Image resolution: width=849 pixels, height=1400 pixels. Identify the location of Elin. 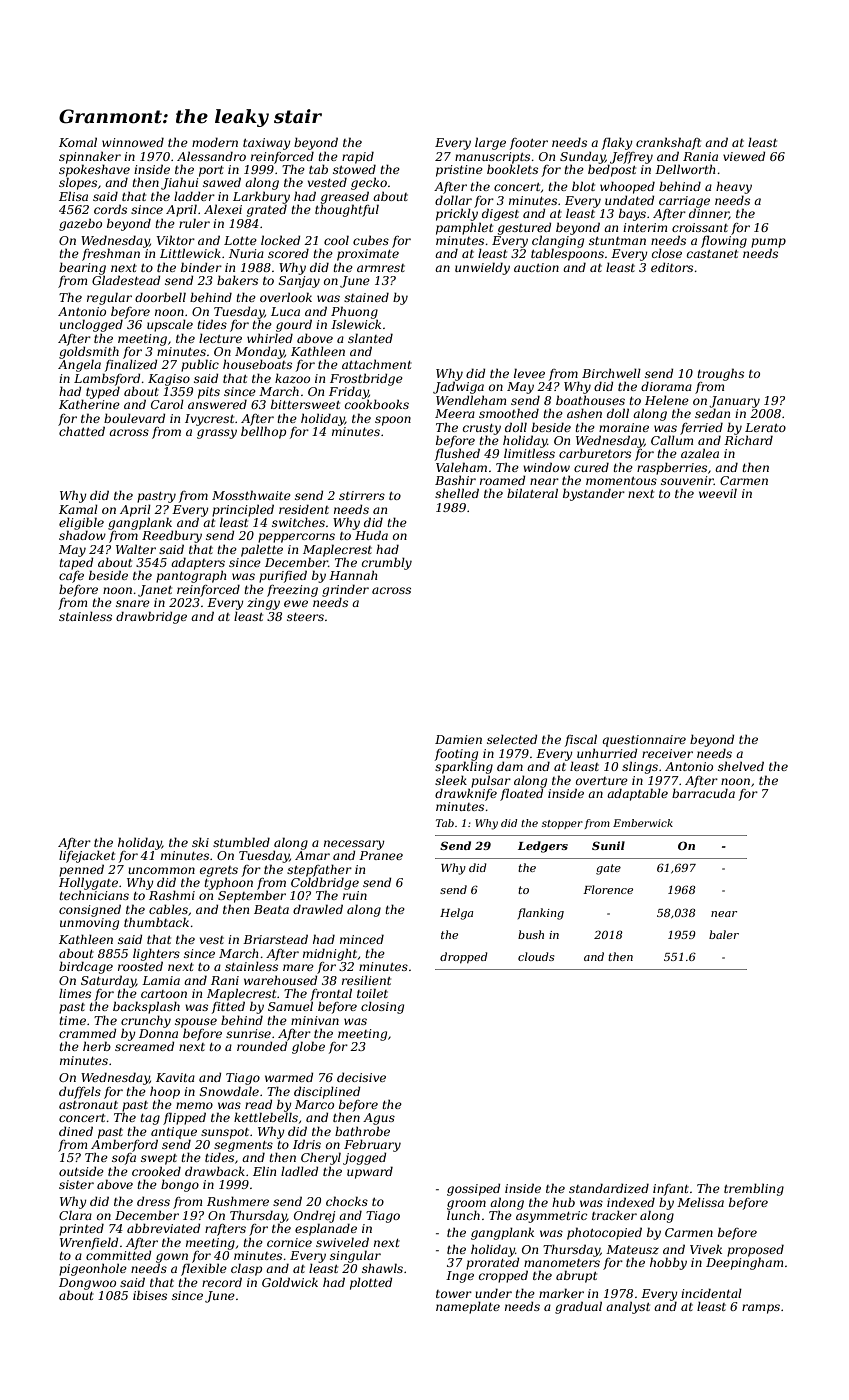
(264, 1171).
